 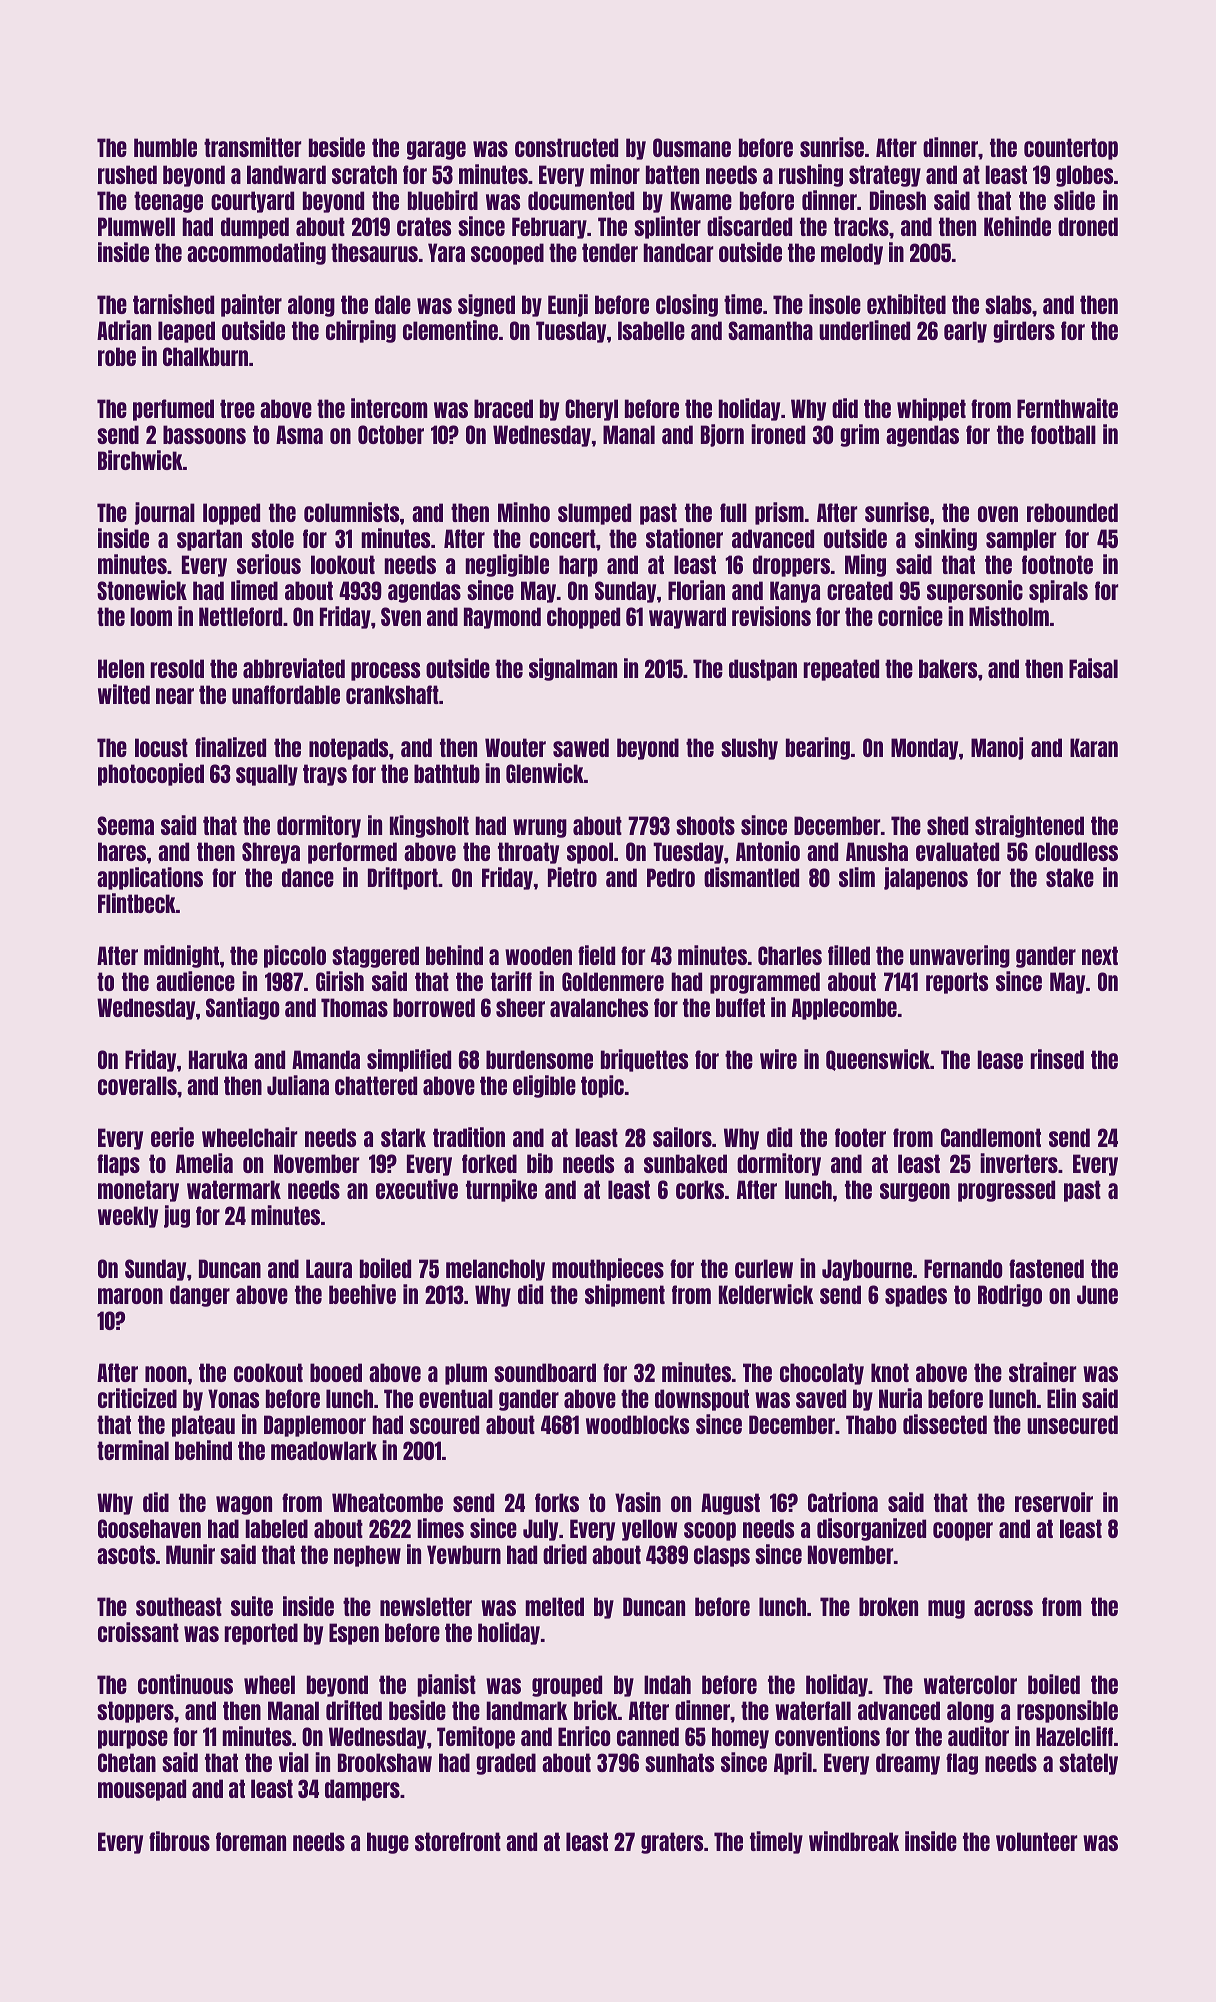 What do you see at coordinates (354, 1007) in the screenshot?
I see `Thomas` at bounding box center [354, 1007].
